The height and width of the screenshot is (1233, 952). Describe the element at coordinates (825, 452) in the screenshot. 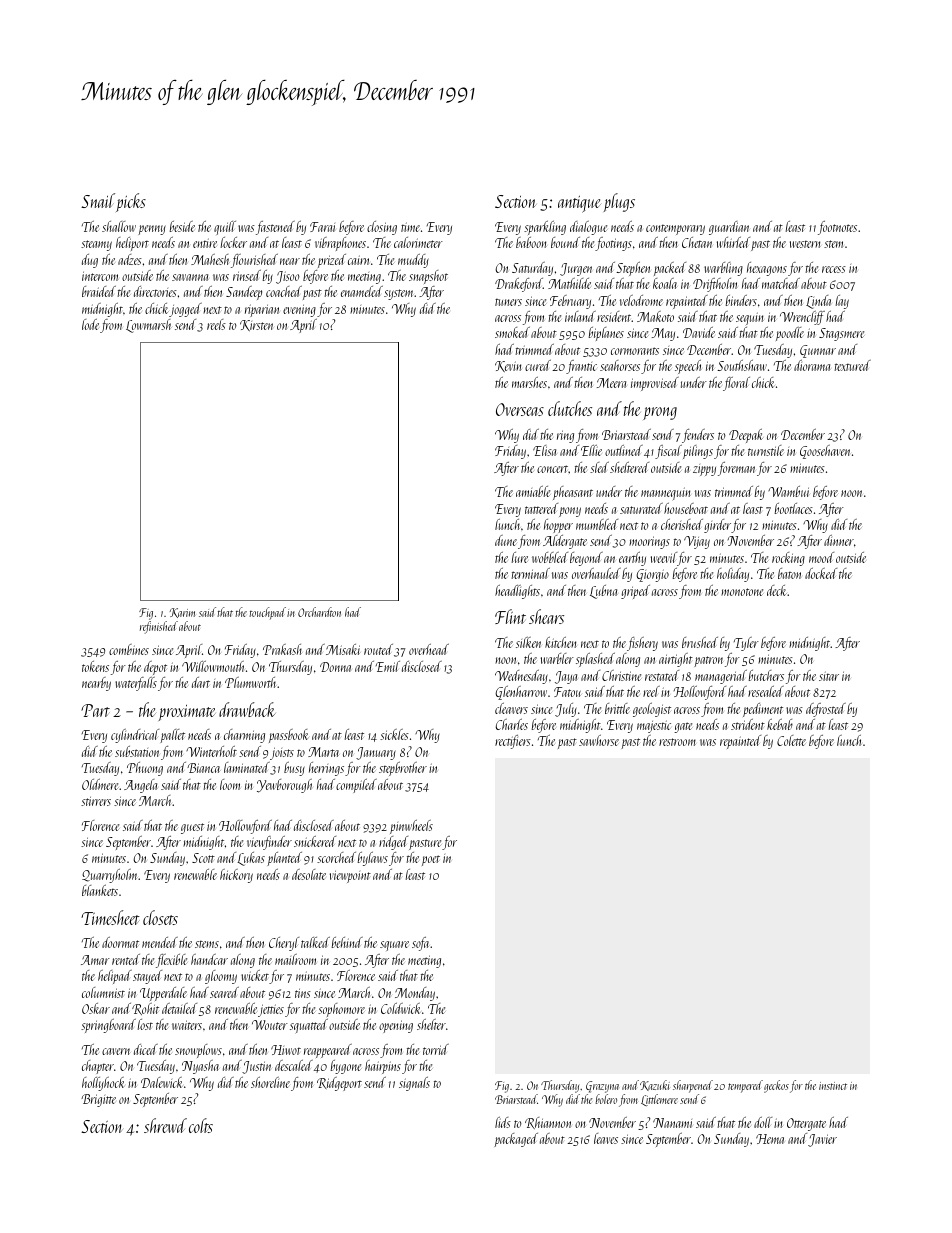

I see `Goosehaven` at that location.
